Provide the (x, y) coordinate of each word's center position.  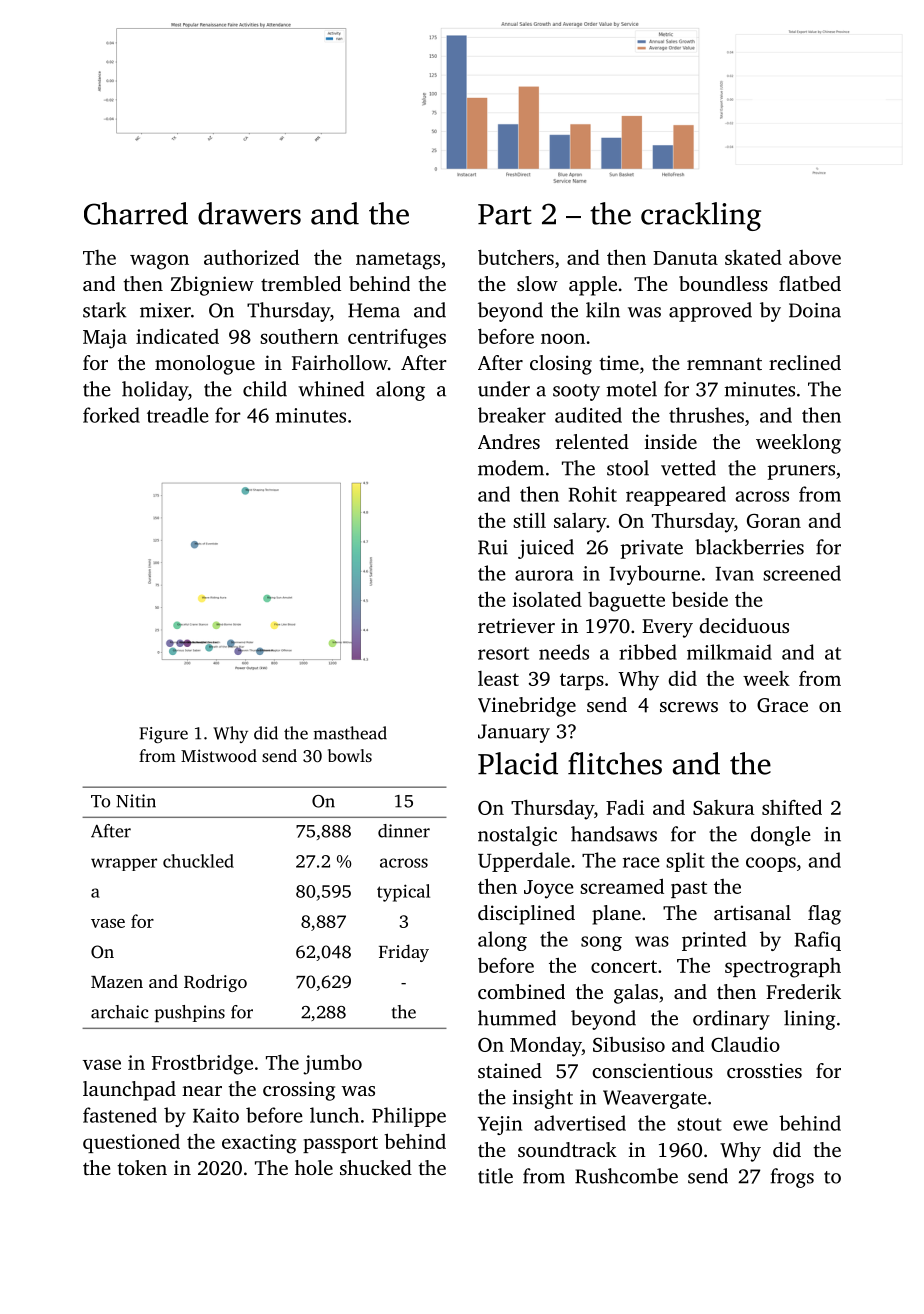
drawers (249, 213)
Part (505, 214)
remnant (724, 364)
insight (543, 1099)
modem (511, 468)
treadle (178, 415)
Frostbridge (202, 1064)
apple (593, 286)
